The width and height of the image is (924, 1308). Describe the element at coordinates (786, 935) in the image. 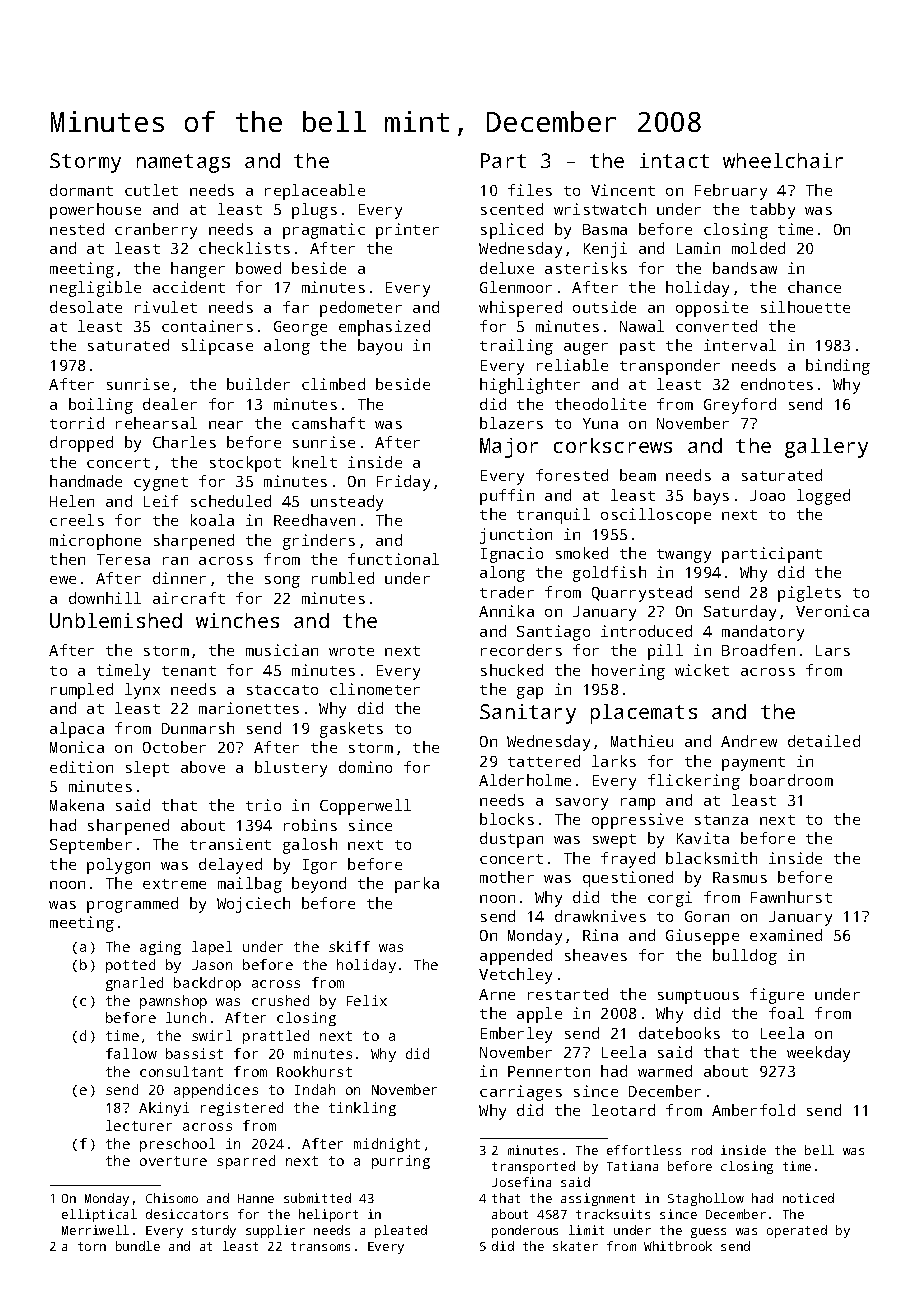

I see `examined` at that location.
